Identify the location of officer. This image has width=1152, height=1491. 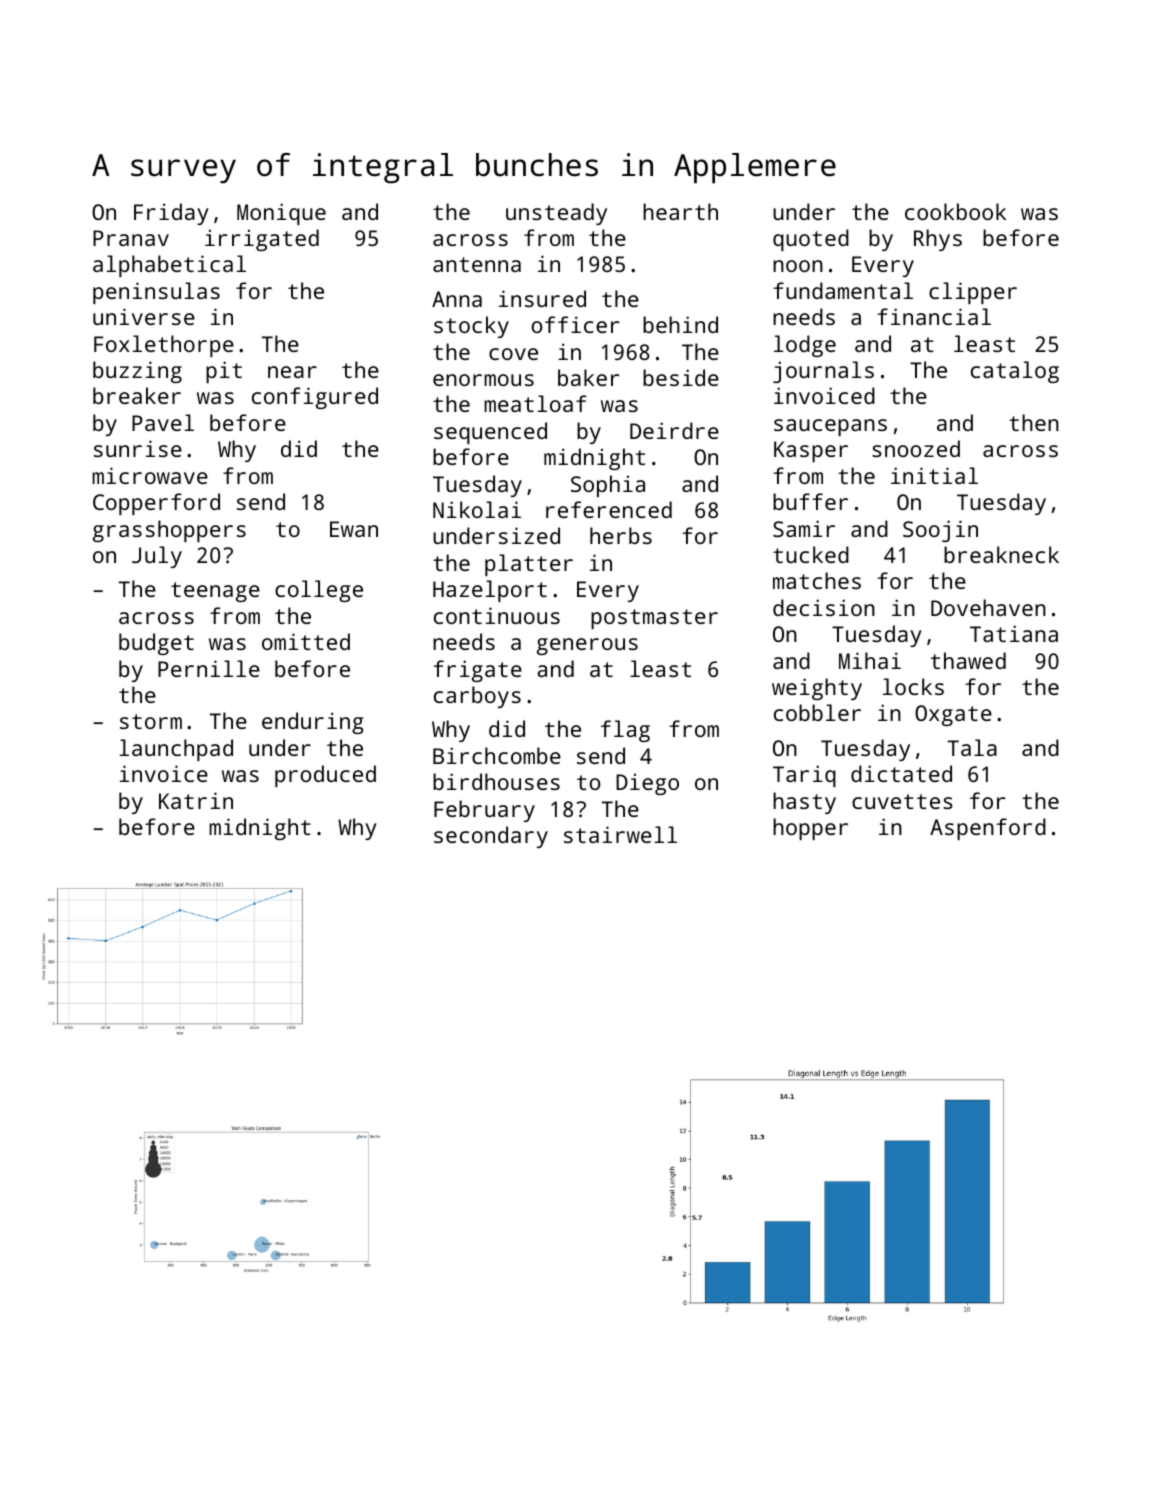
(575, 324).
